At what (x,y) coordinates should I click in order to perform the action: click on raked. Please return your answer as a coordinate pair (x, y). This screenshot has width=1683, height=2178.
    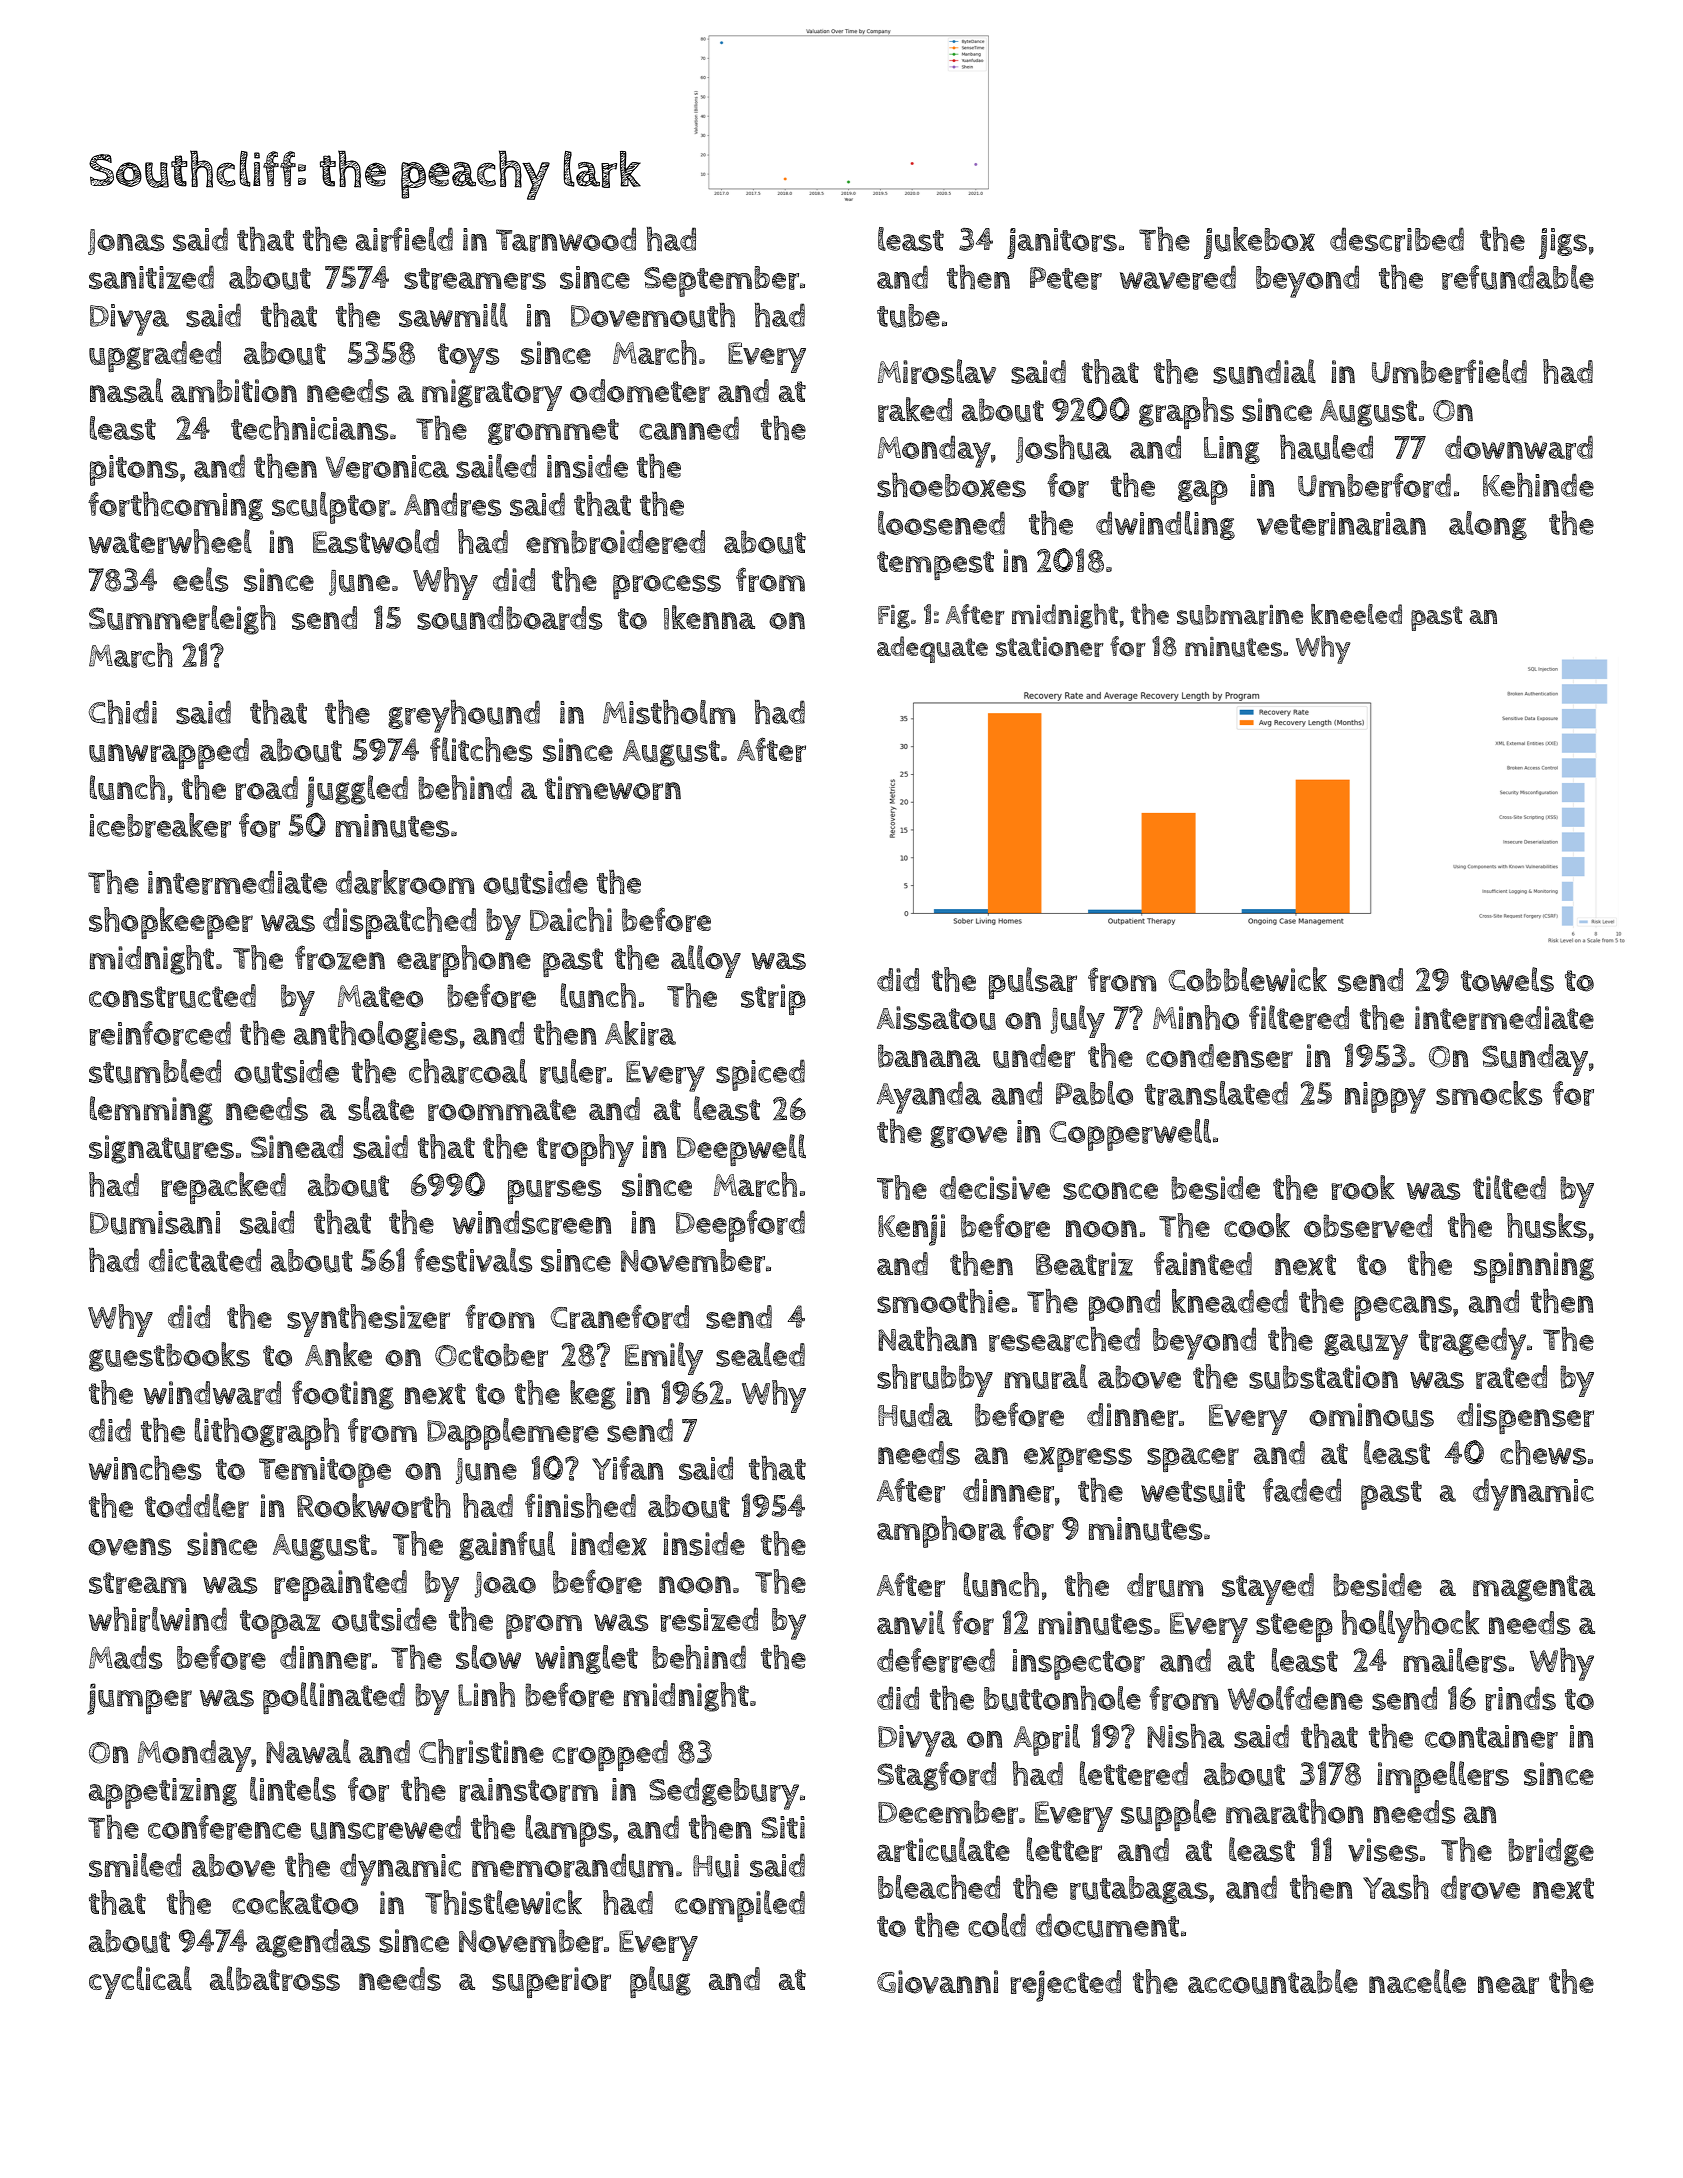
    Looking at the image, I should click on (915, 409).
